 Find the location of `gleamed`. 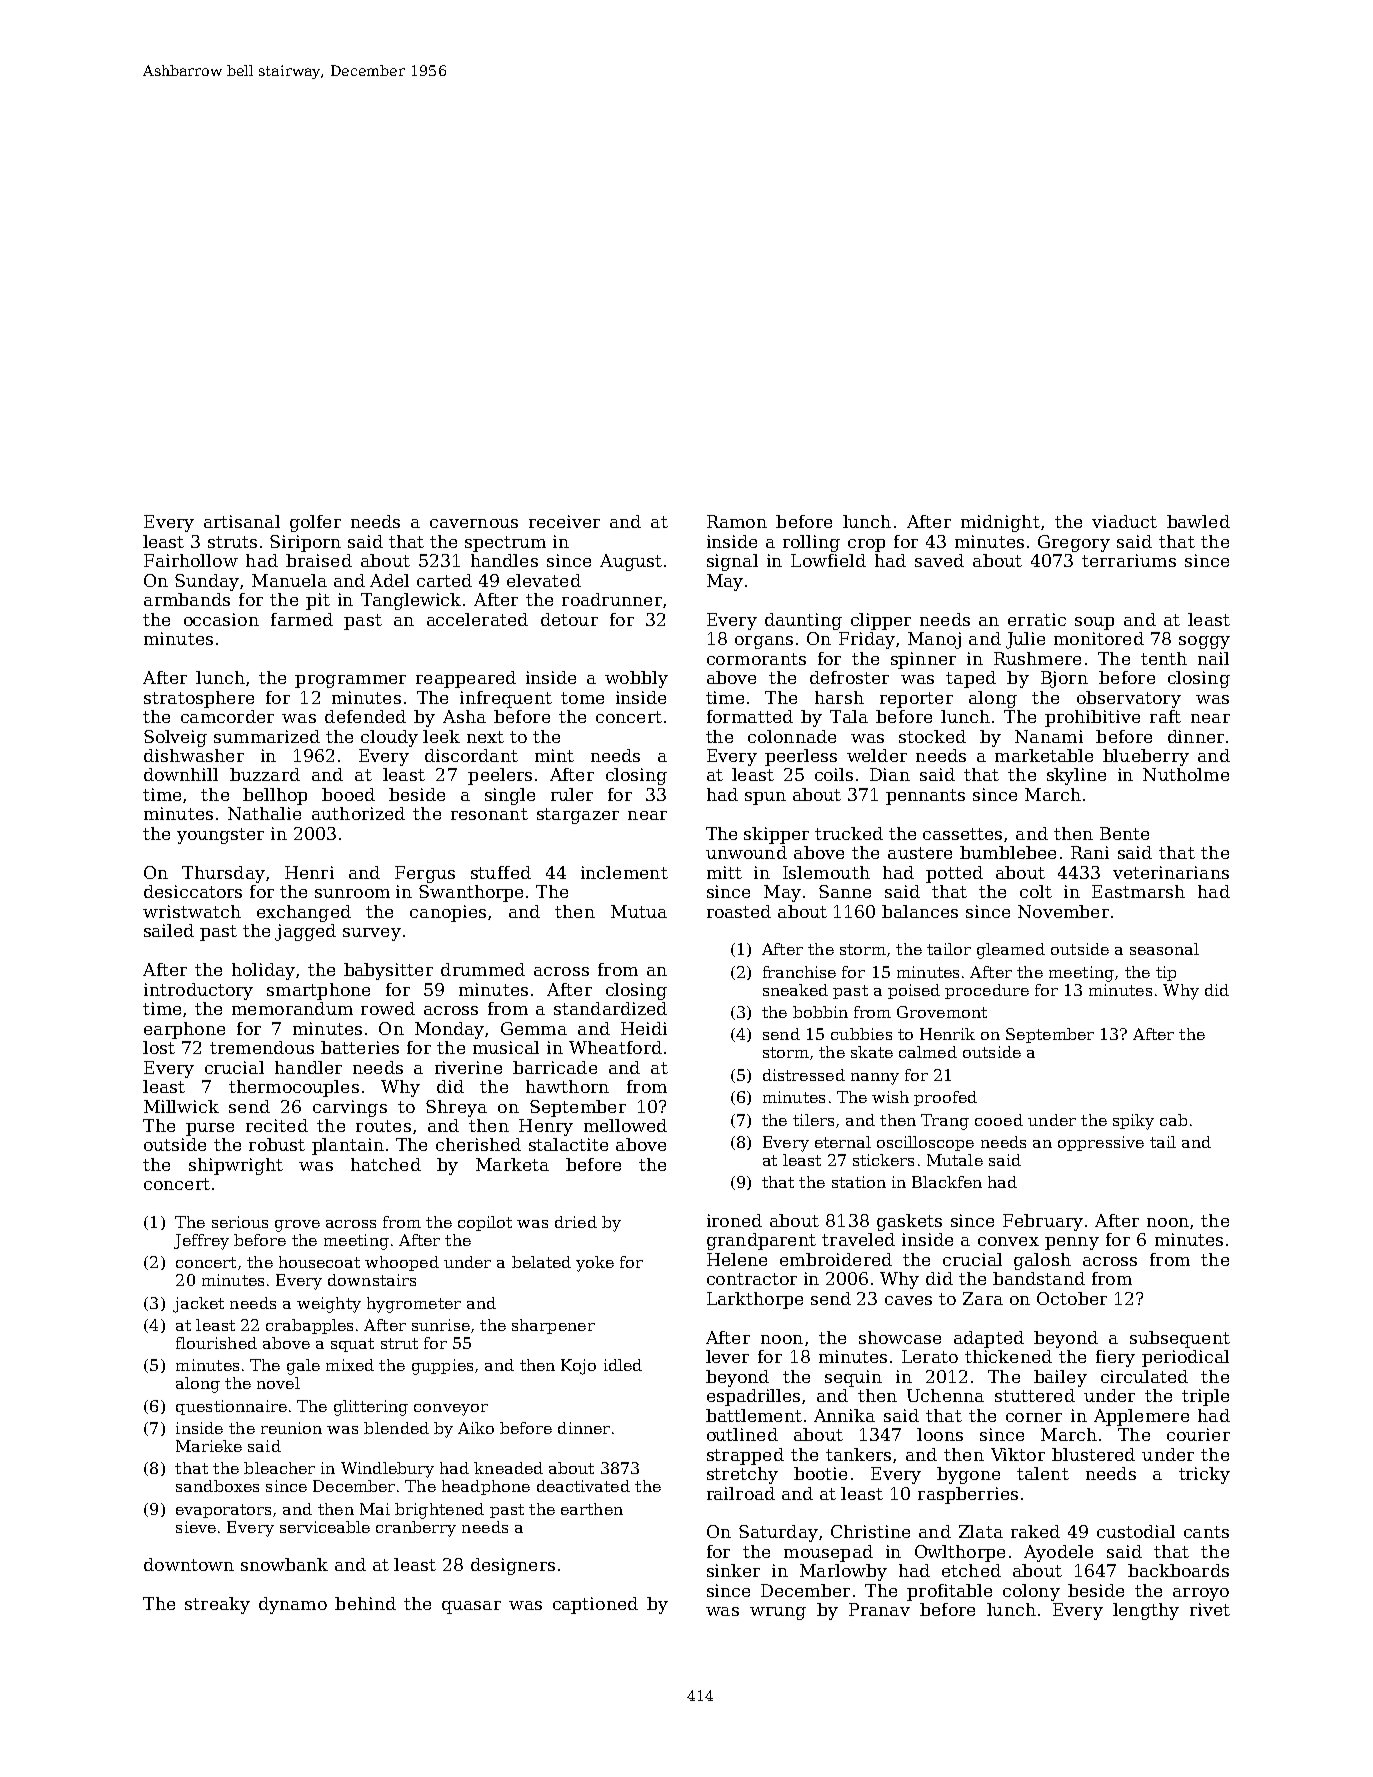

gleamed is located at coordinates (1011, 951).
